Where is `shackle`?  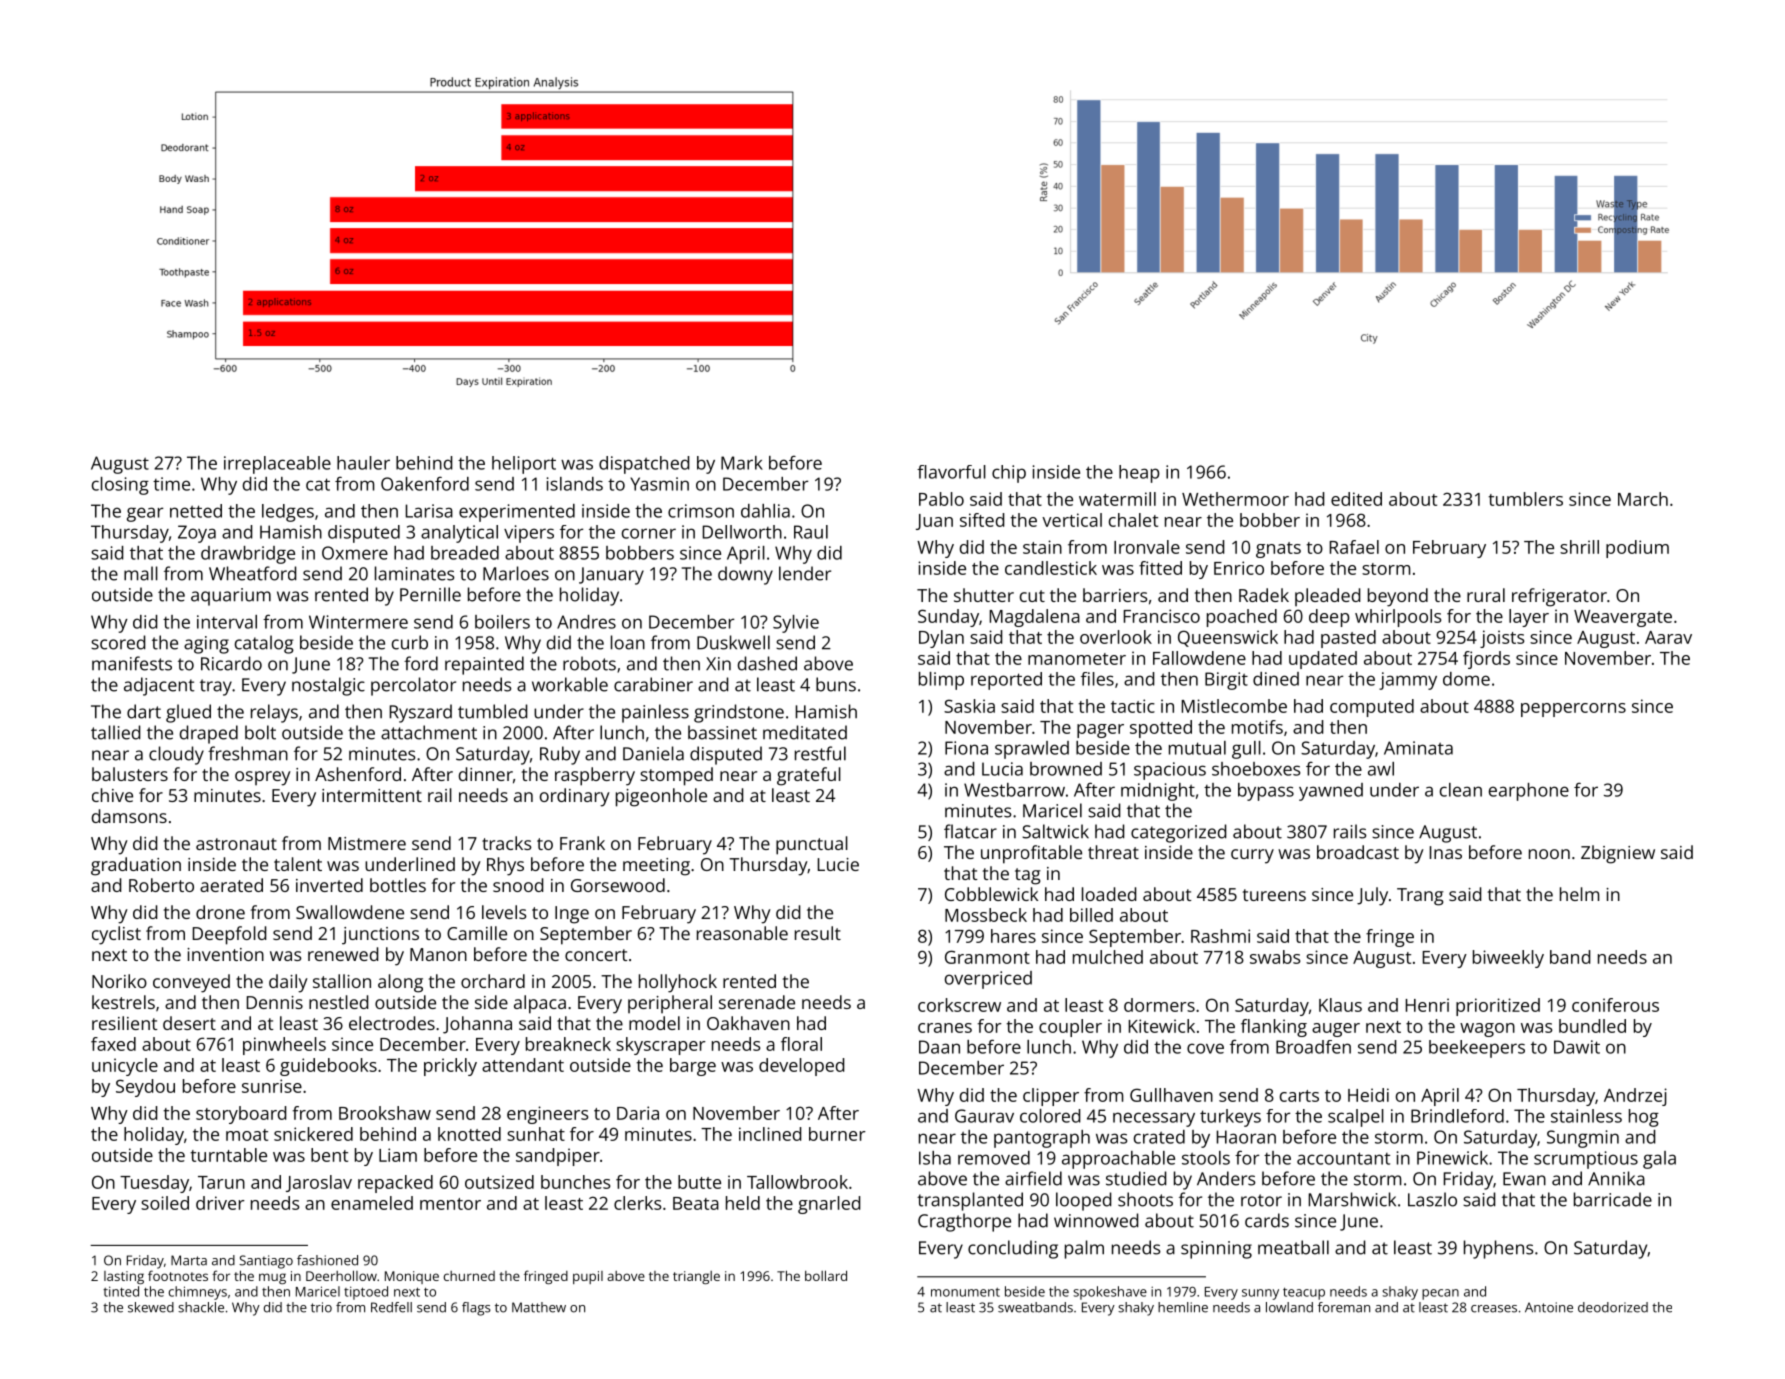 shackle is located at coordinates (201, 1307).
